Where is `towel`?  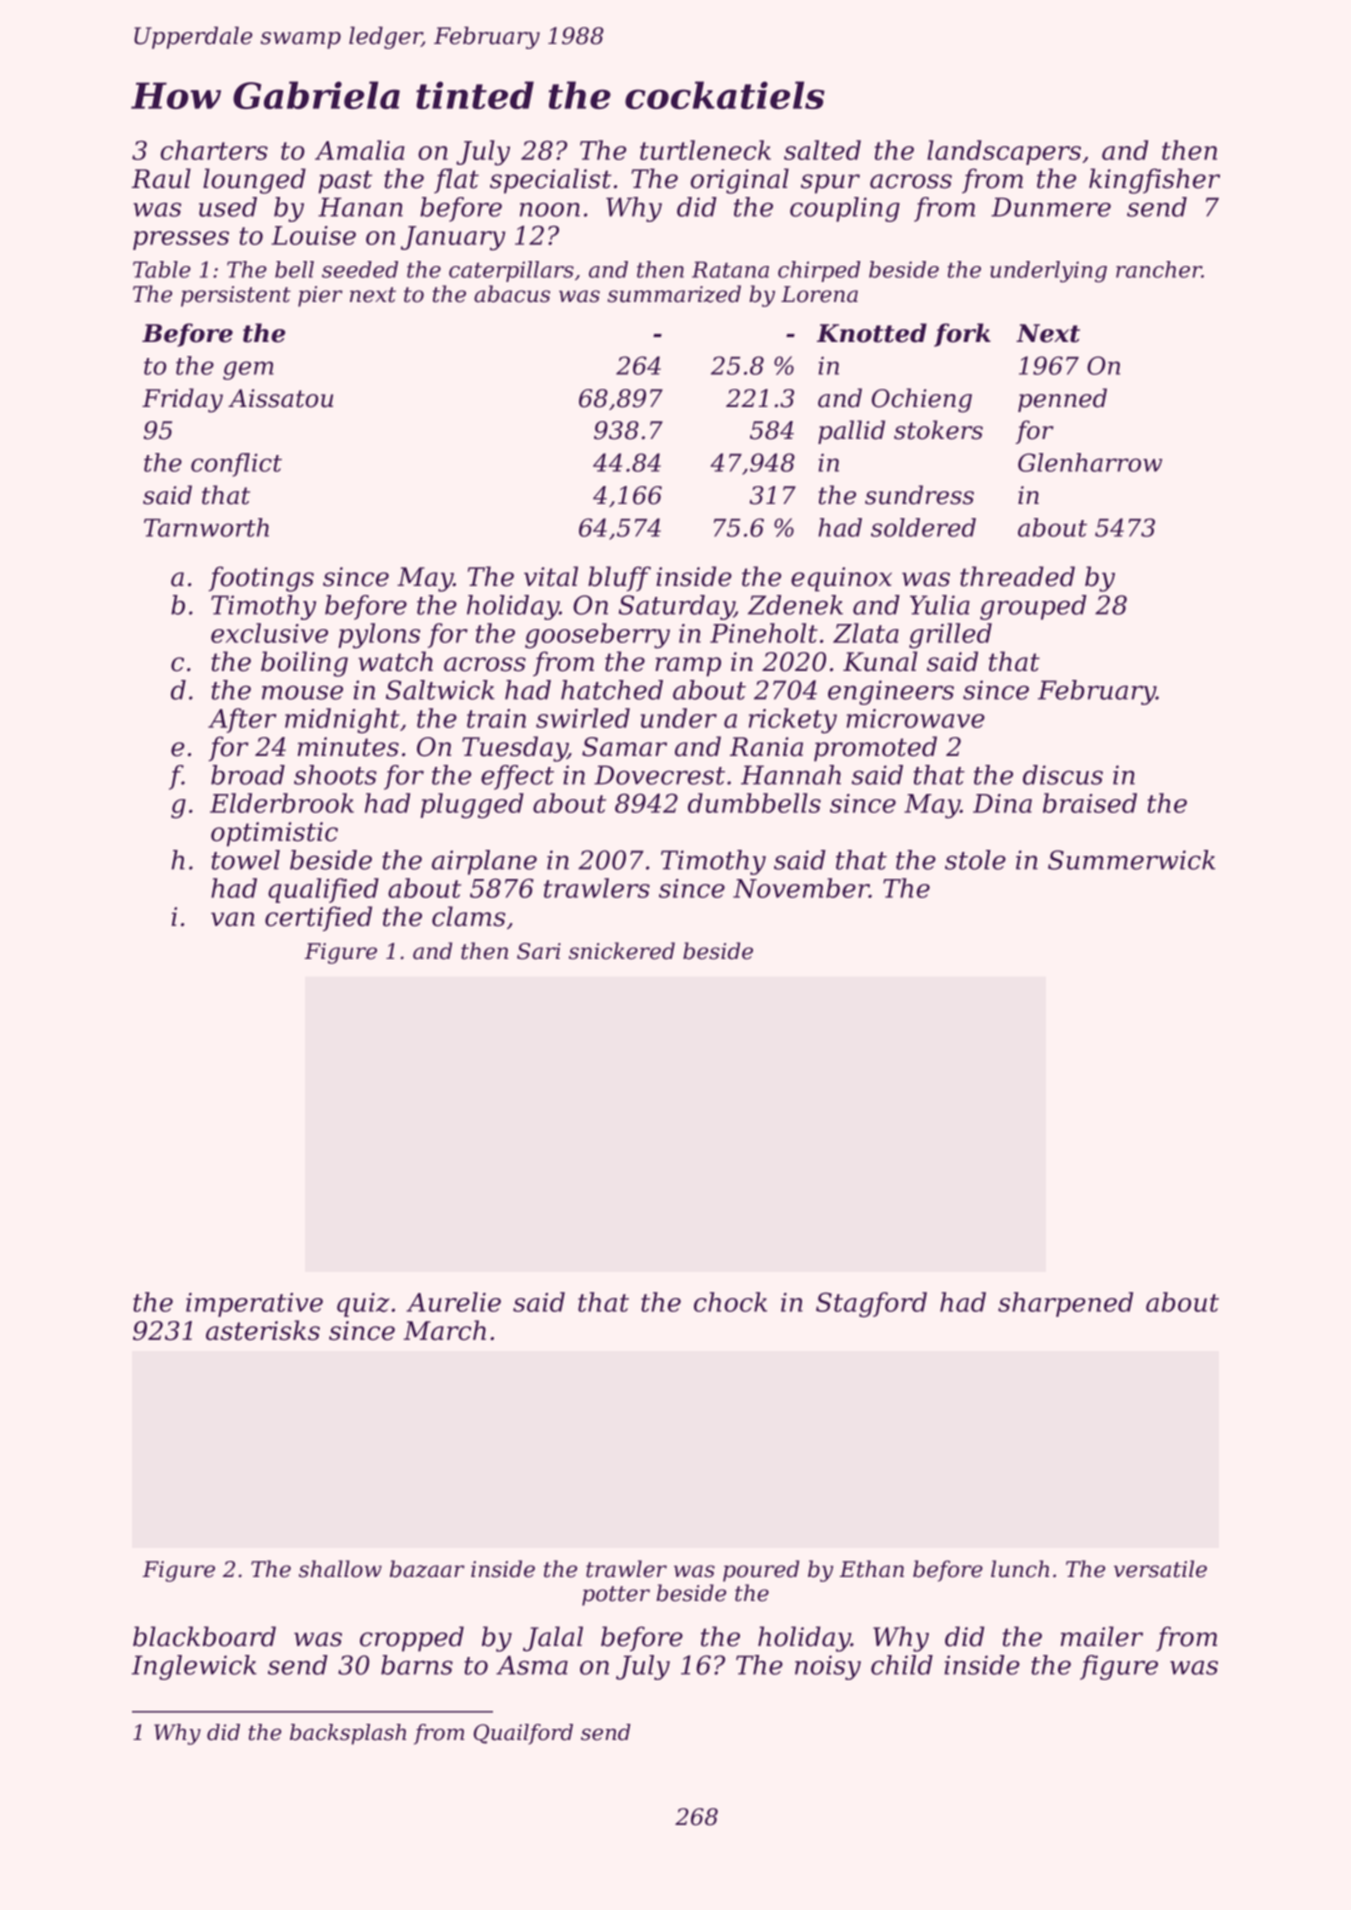 towel is located at coordinates (246, 860).
